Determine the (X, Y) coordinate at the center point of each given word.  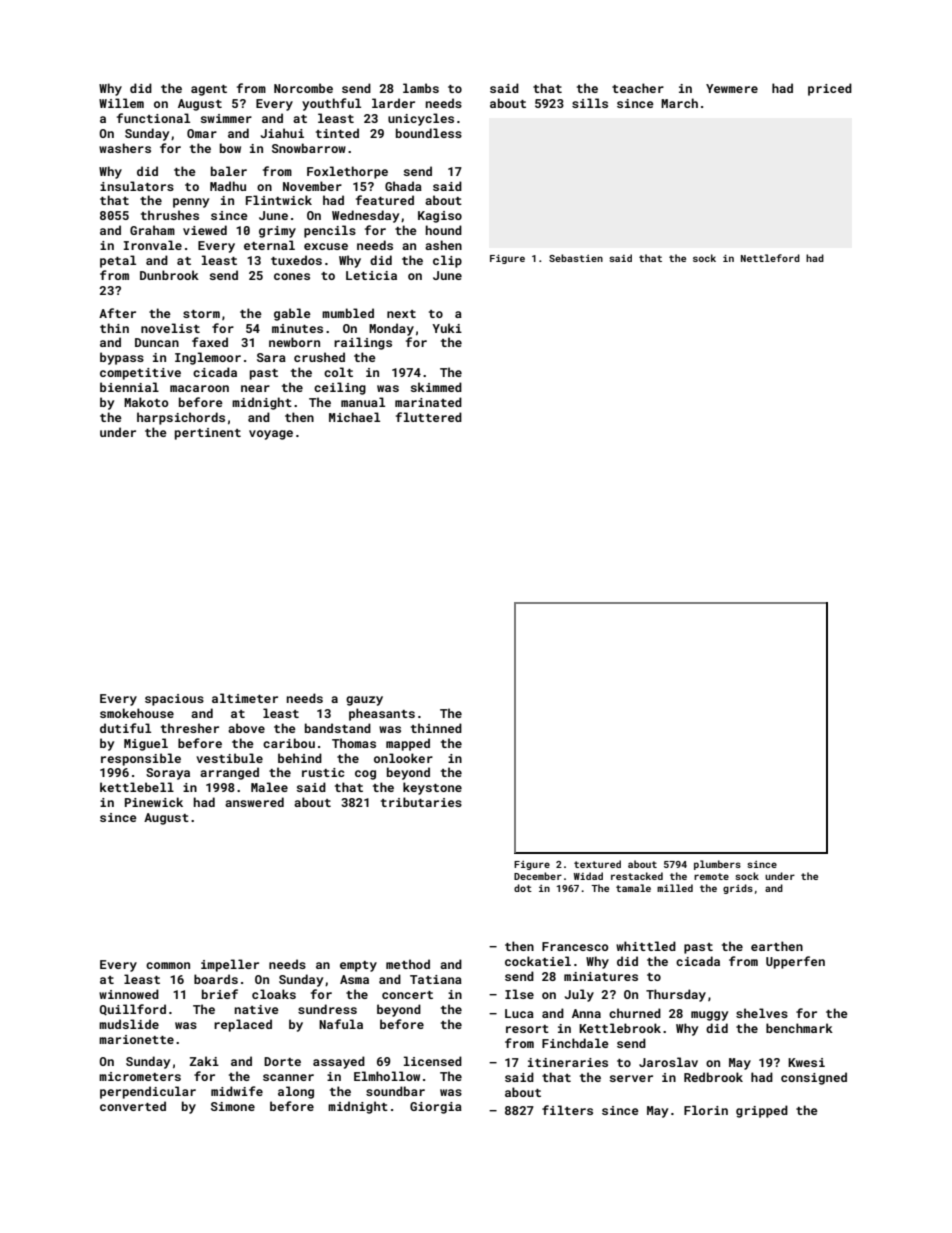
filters (567, 1110)
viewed (205, 230)
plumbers (717, 865)
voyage (271, 435)
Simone (233, 1106)
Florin (706, 1110)
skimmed (436, 387)
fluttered (429, 417)
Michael (354, 417)
